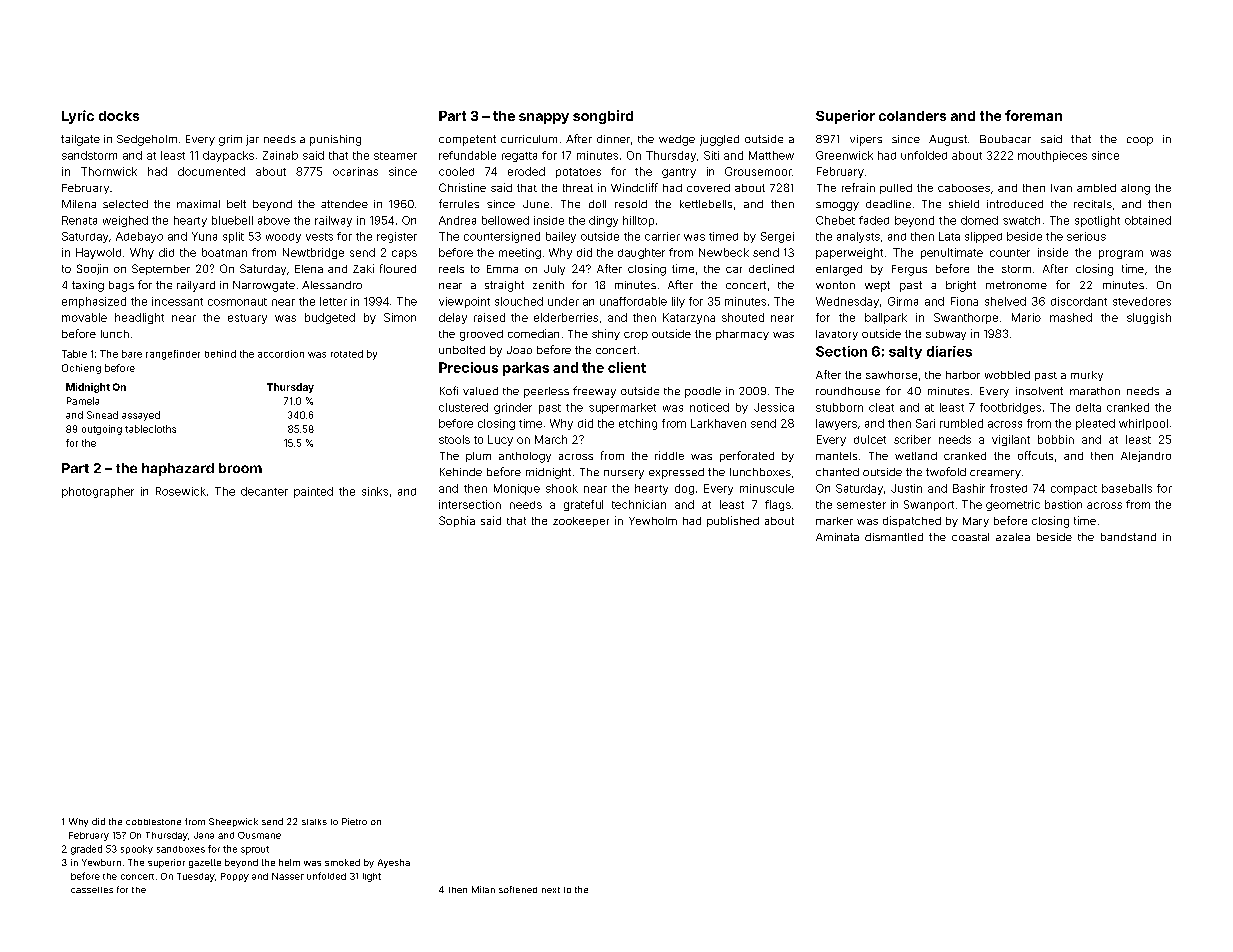 This document has width=1233, height=952. I want to click on daypacks, so click(228, 156).
